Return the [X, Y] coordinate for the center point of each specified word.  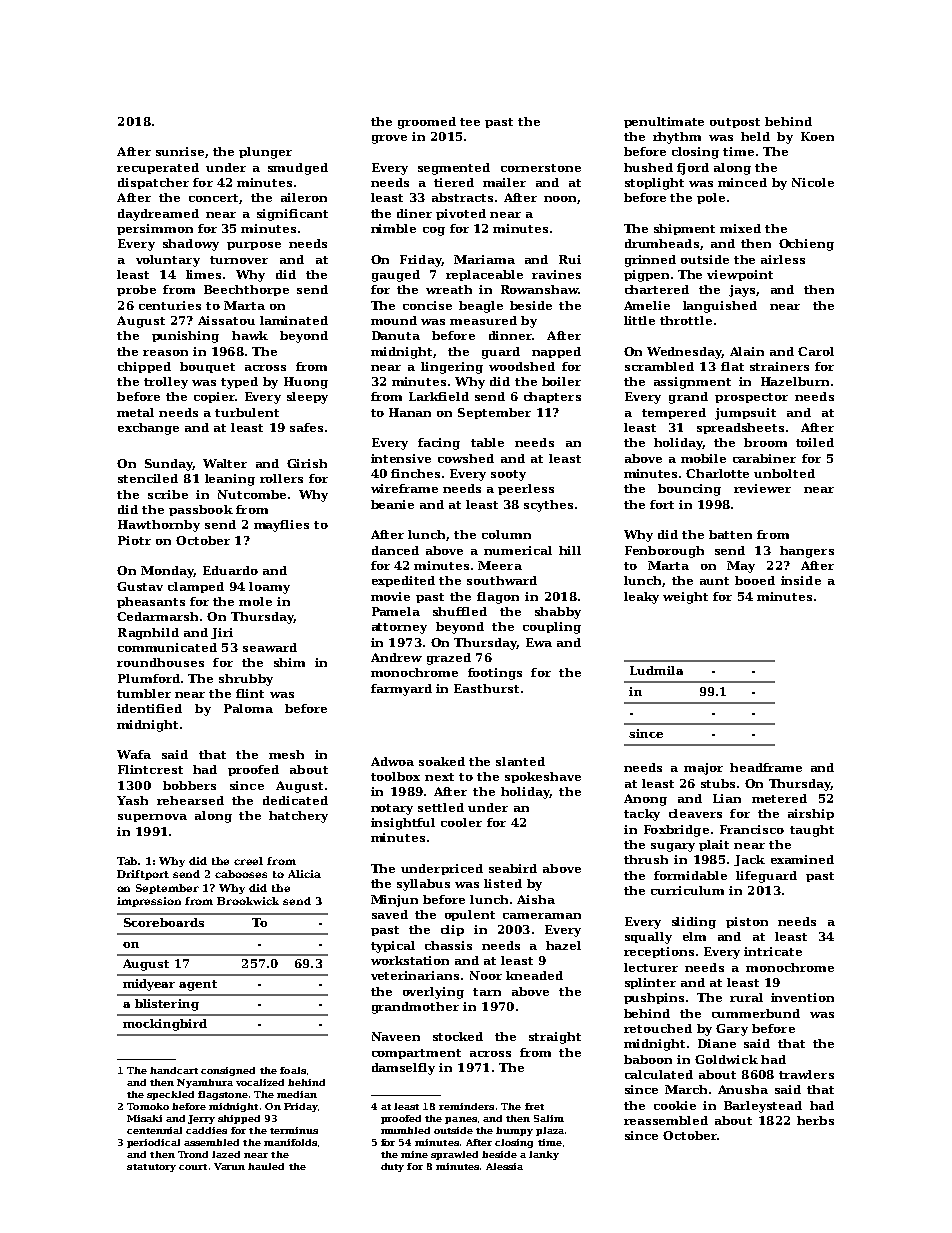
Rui [570, 259]
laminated [294, 320]
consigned [228, 1071]
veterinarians [415, 975]
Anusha [743, 1089]
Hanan [410, 412]
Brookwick [248, 901]
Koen [817, 136]
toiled [815, 442]
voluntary [168, 261]
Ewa [539, 642]
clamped [196, 587]
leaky [641, 598]
